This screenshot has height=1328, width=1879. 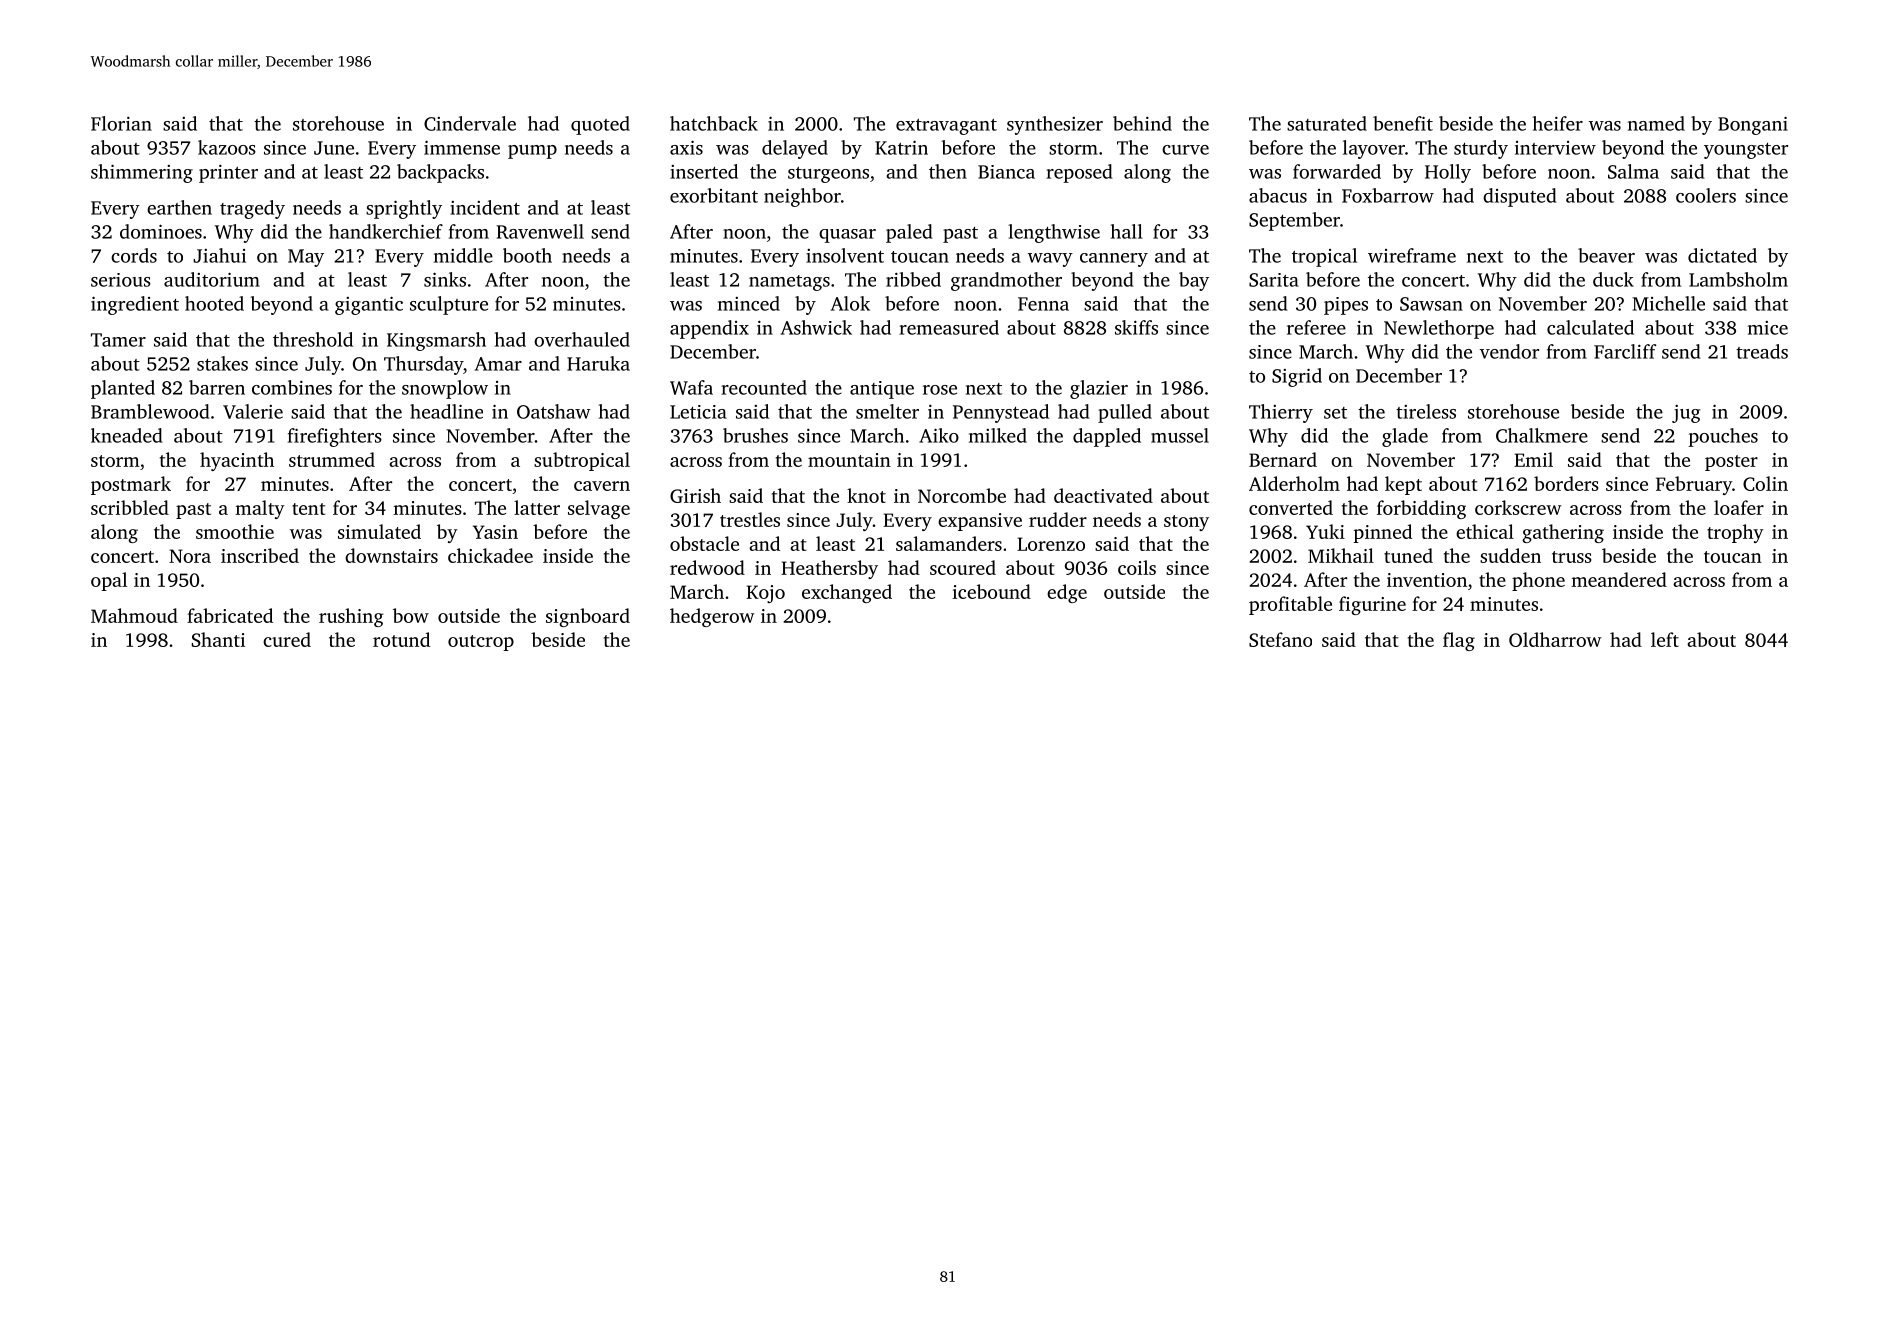 What do you see at coordinates (222, 363) in the screenshot?
I see `stakes` at bounding box center [222, 363].
